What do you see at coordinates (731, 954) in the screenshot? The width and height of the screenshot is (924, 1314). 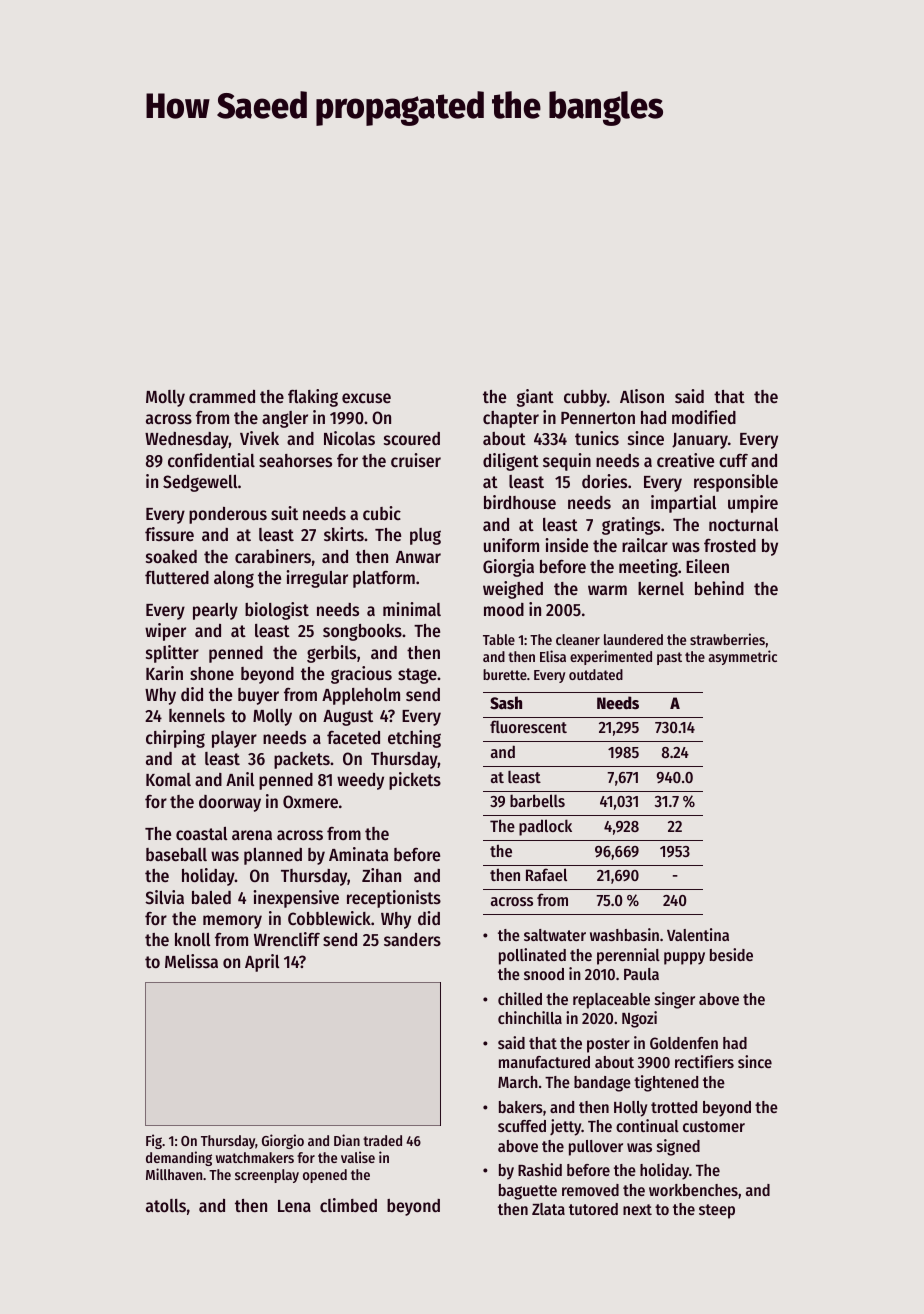 I see `beside` at bounding box center [731, 954].
